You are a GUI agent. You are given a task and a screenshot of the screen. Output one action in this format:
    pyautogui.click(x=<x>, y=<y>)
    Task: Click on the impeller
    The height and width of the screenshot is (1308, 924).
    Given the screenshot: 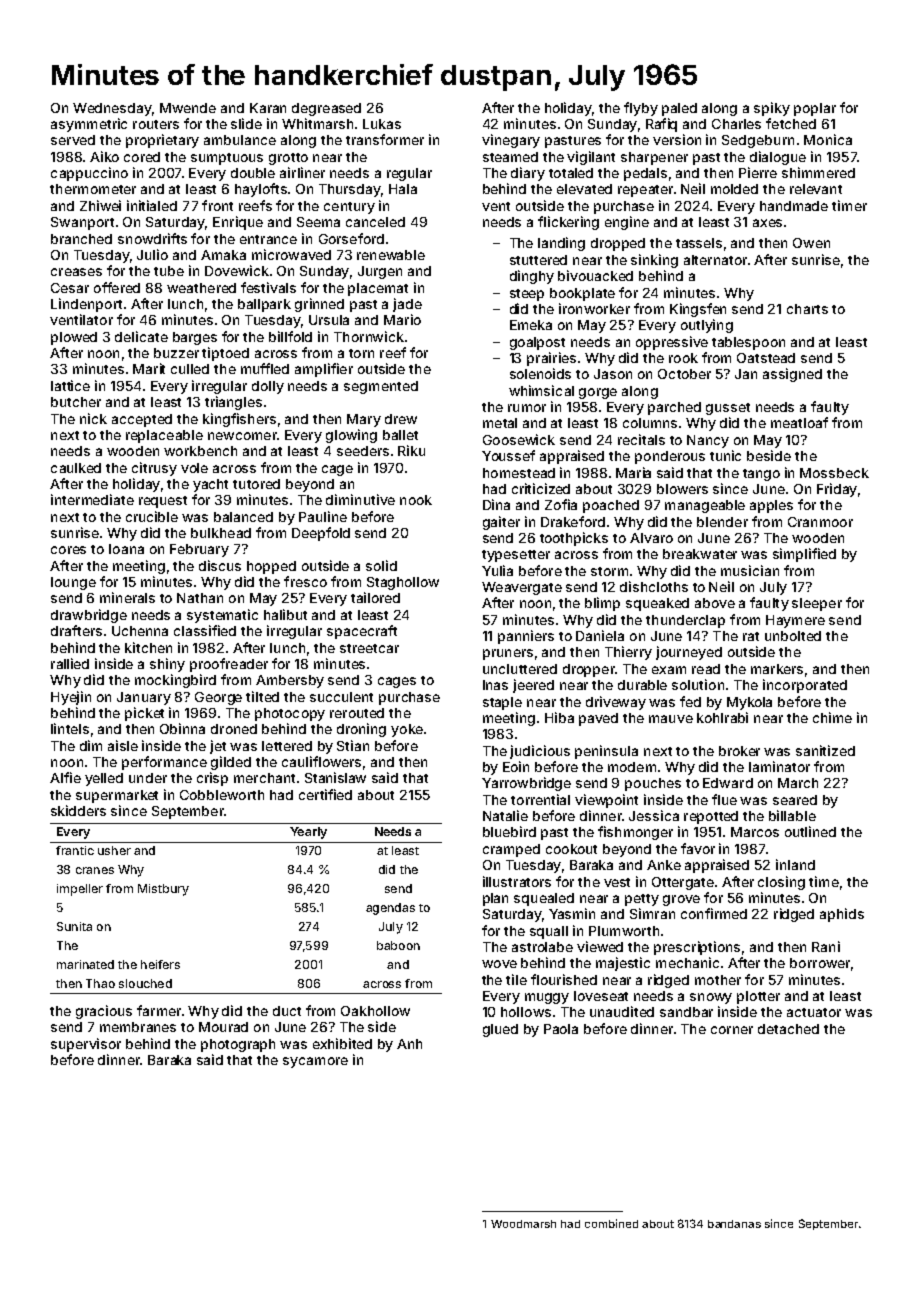 What is the action you would take?
    pyautogui.click(x=80, y=890)
